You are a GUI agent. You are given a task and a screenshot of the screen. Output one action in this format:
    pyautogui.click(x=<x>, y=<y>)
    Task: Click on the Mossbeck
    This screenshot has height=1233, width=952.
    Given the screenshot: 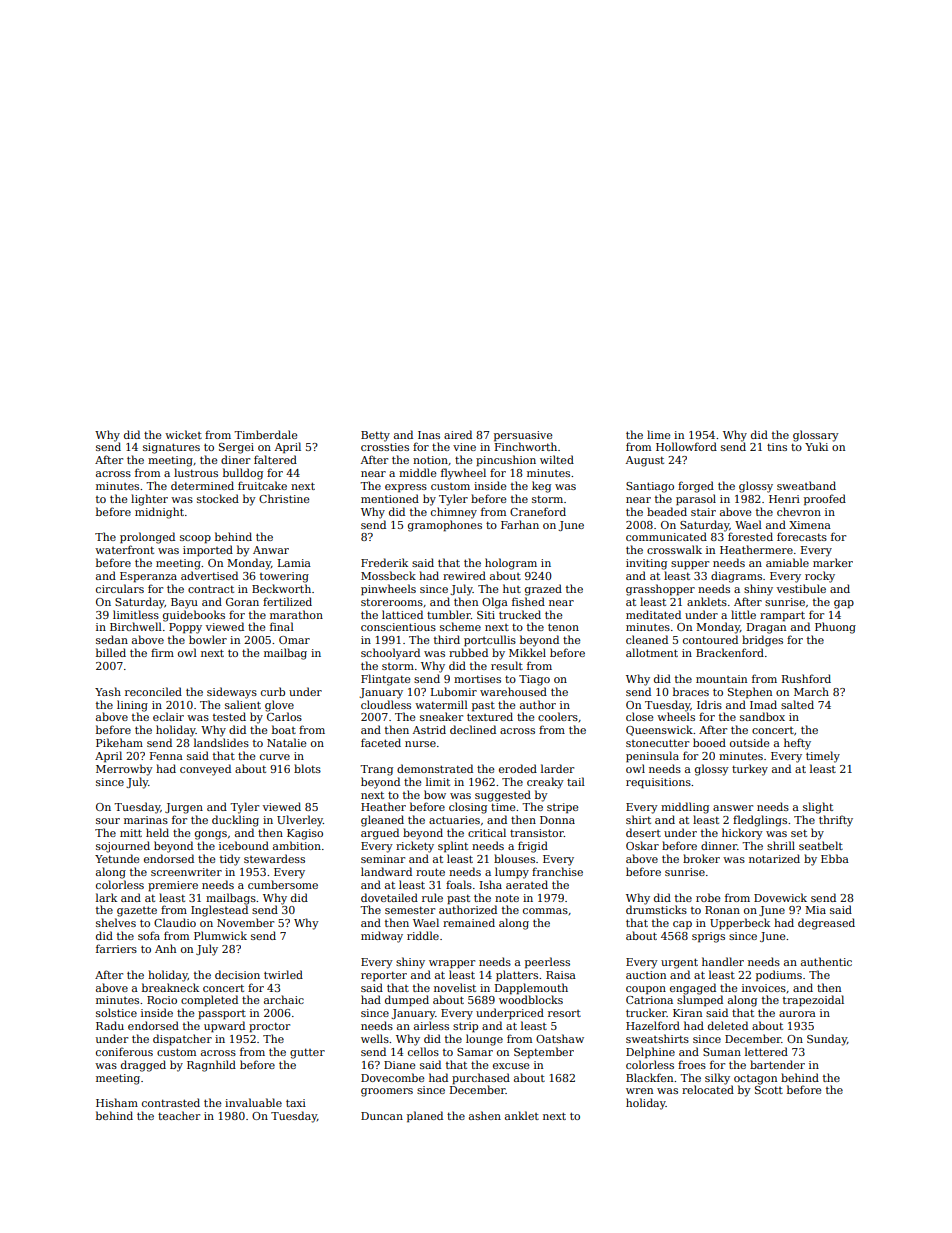 What is the action you would take?
    pyautogui.click(x=388, y=575)
